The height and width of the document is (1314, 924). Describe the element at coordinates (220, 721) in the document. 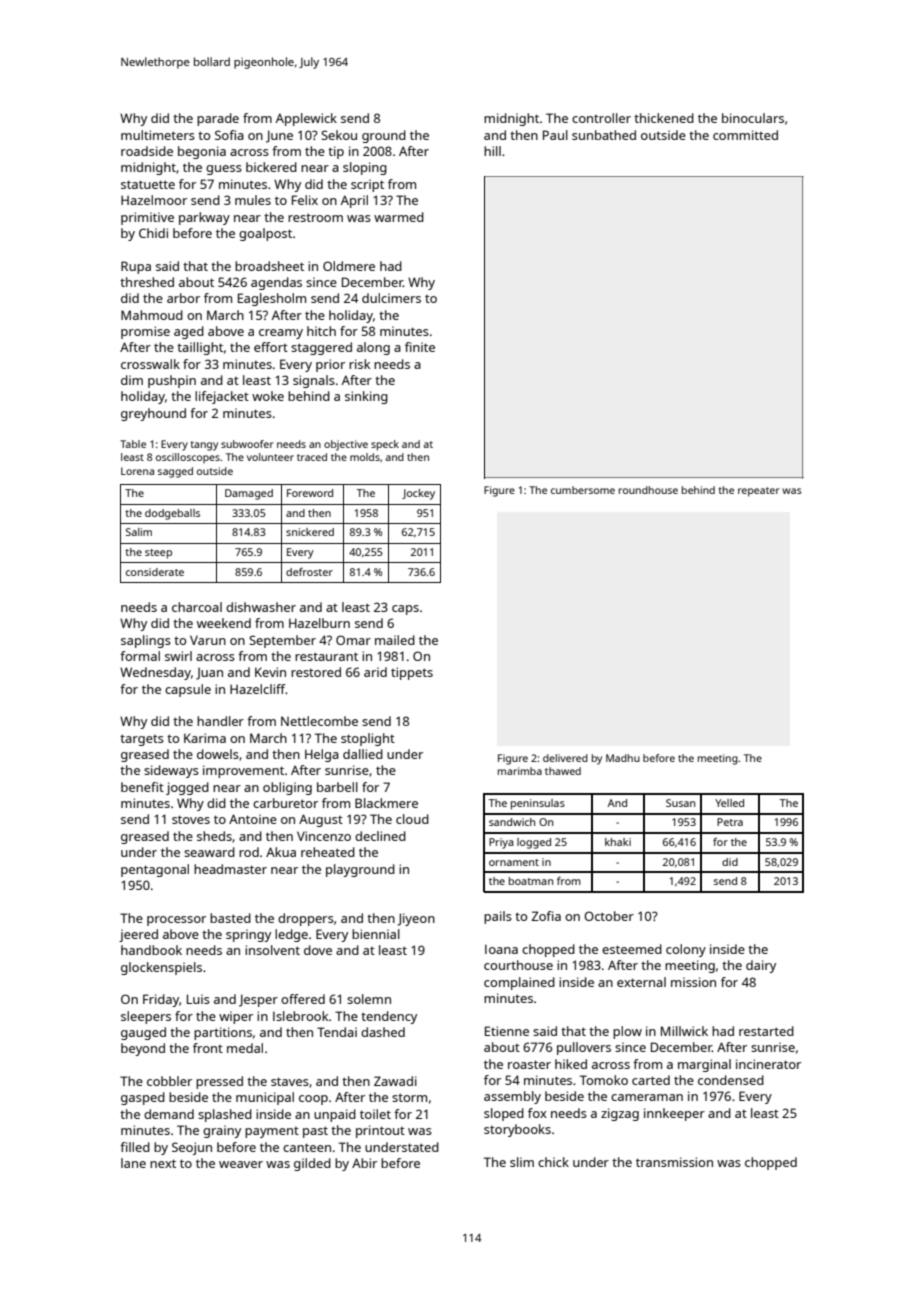

I see `handler` at that location.
